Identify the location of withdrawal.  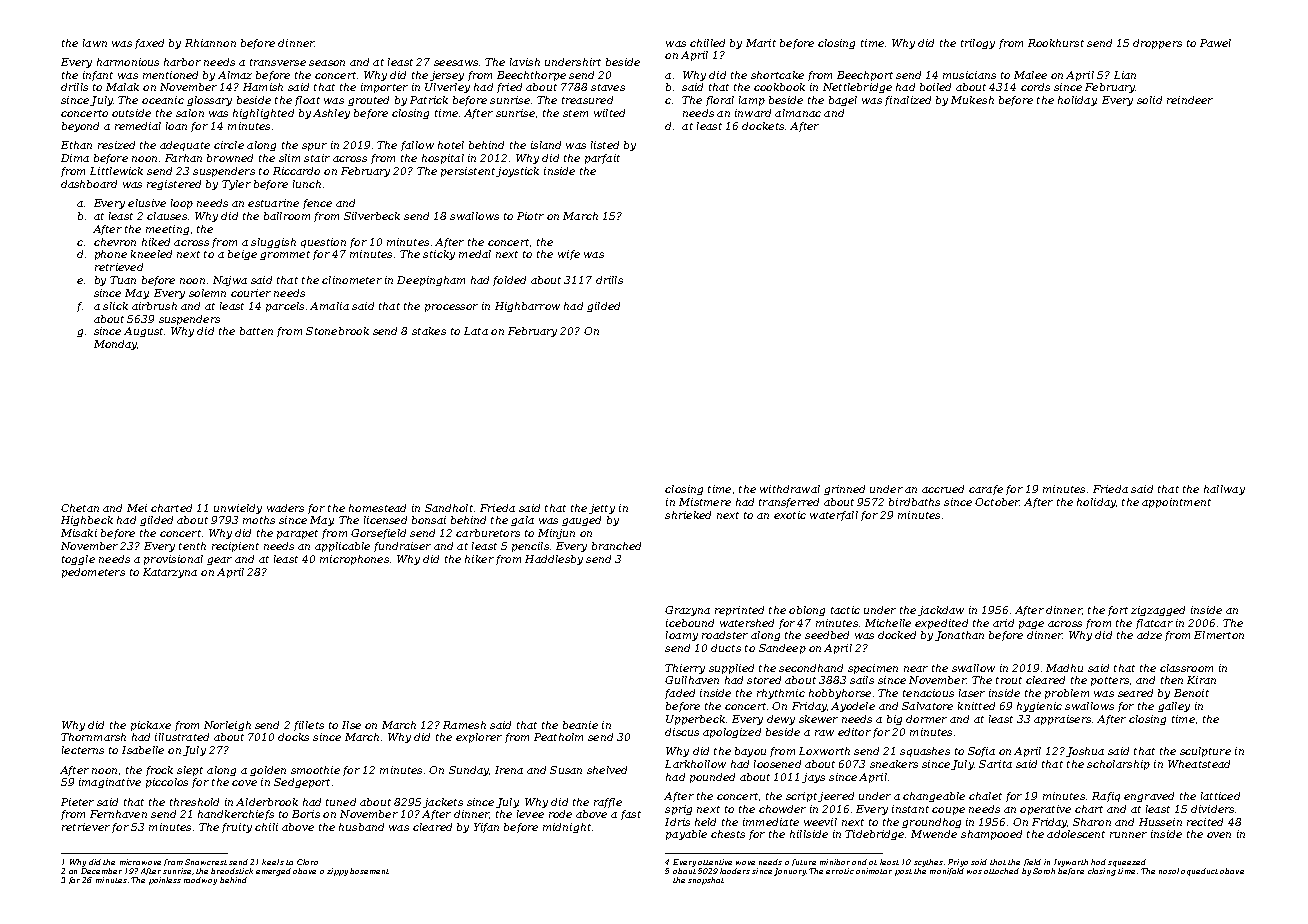
(790, 489).
